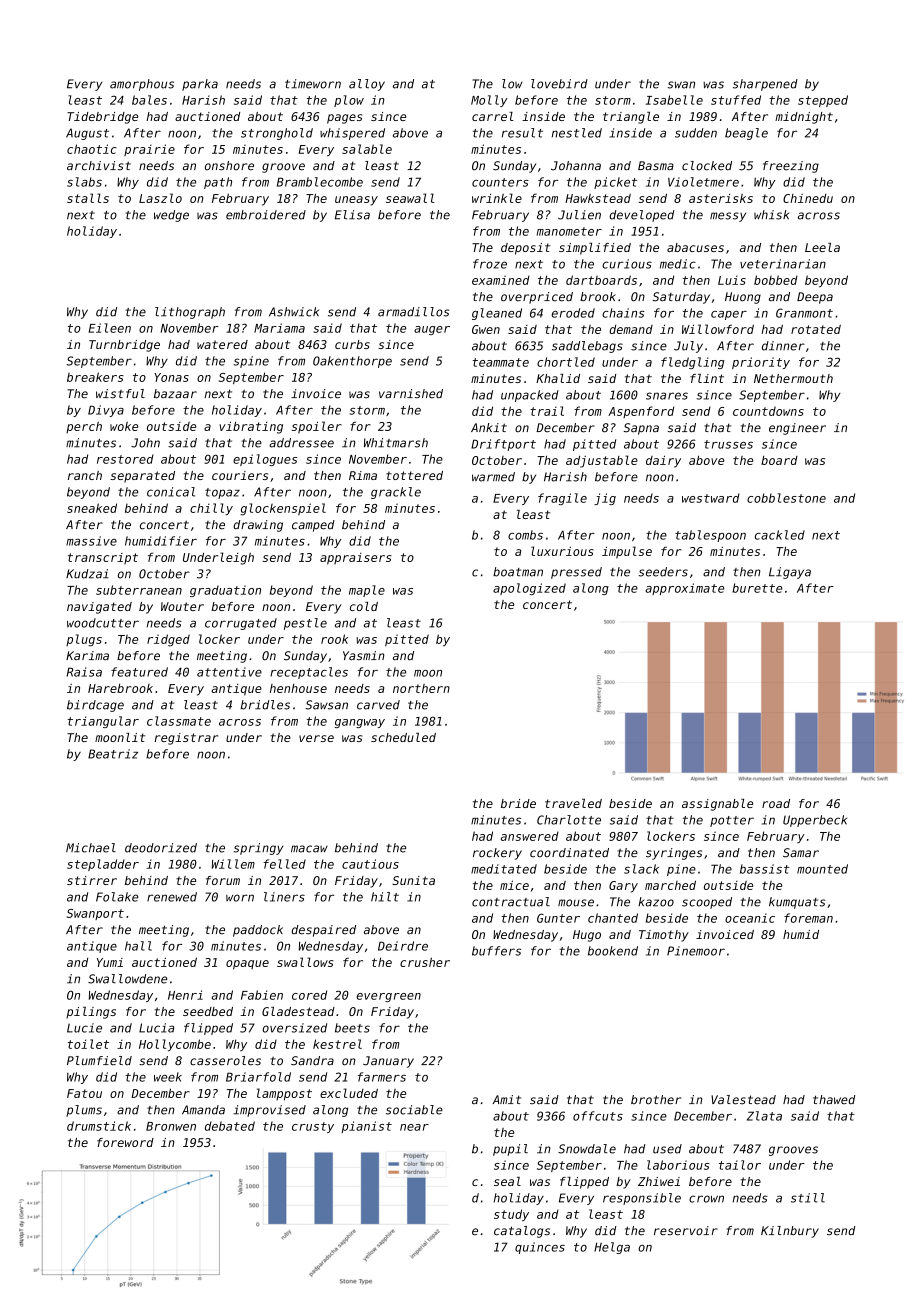 The height and width of the screenshot is (1308, 924). Describe the element at coordinates (91, 848) in the screenshot. I see `Michael` at that location.
